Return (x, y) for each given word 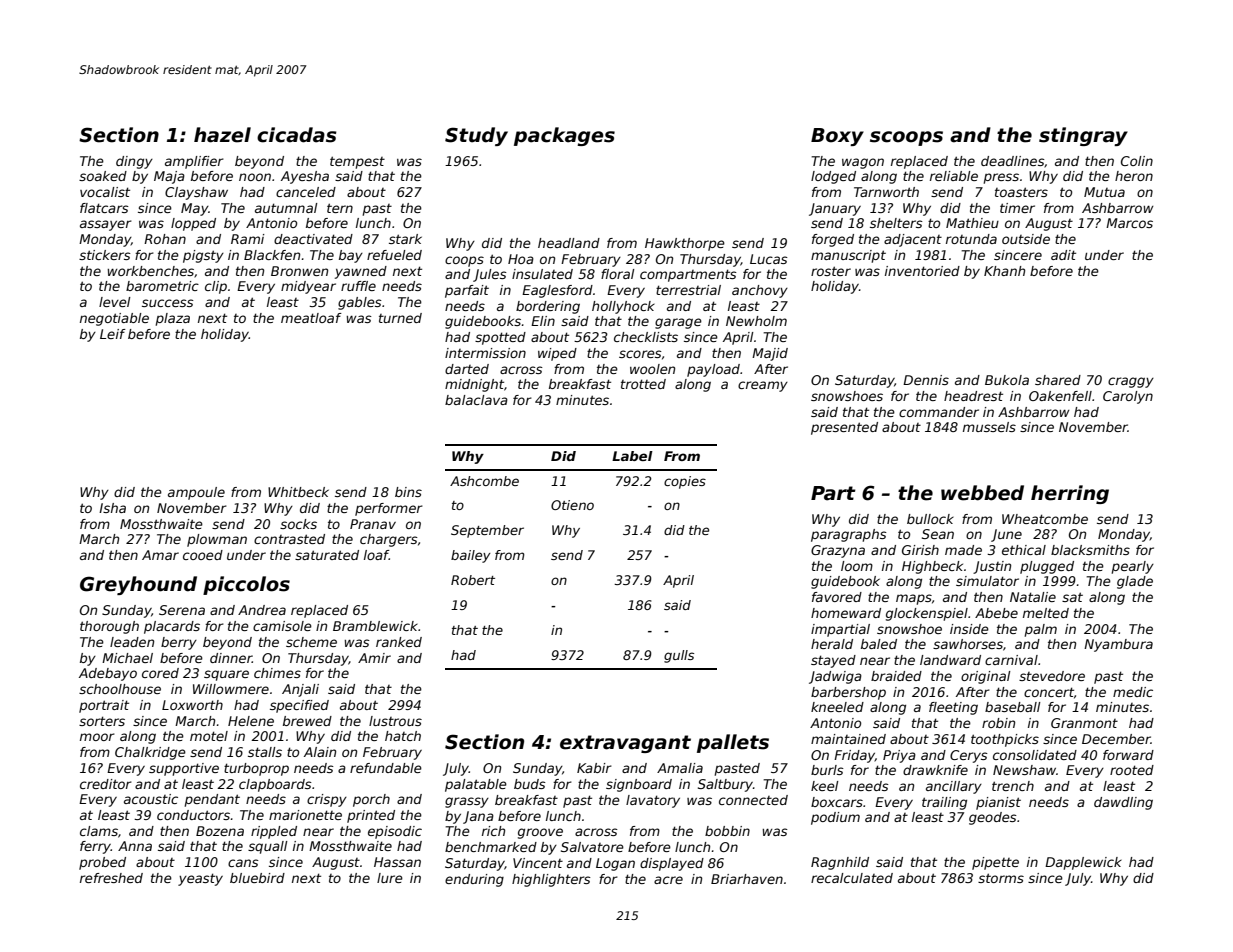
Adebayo (108, 674)
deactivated (313, 239)
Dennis (926, 380)
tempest (357, 162)
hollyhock (623, 307)
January (835, 209)
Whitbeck (298, 492)
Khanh (1004, 271)
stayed (833, 661)
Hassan (397, 862)
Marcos (1129, 223)
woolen (652, 369)
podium (835, 818)
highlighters (551, 880)
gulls (679, 656)
